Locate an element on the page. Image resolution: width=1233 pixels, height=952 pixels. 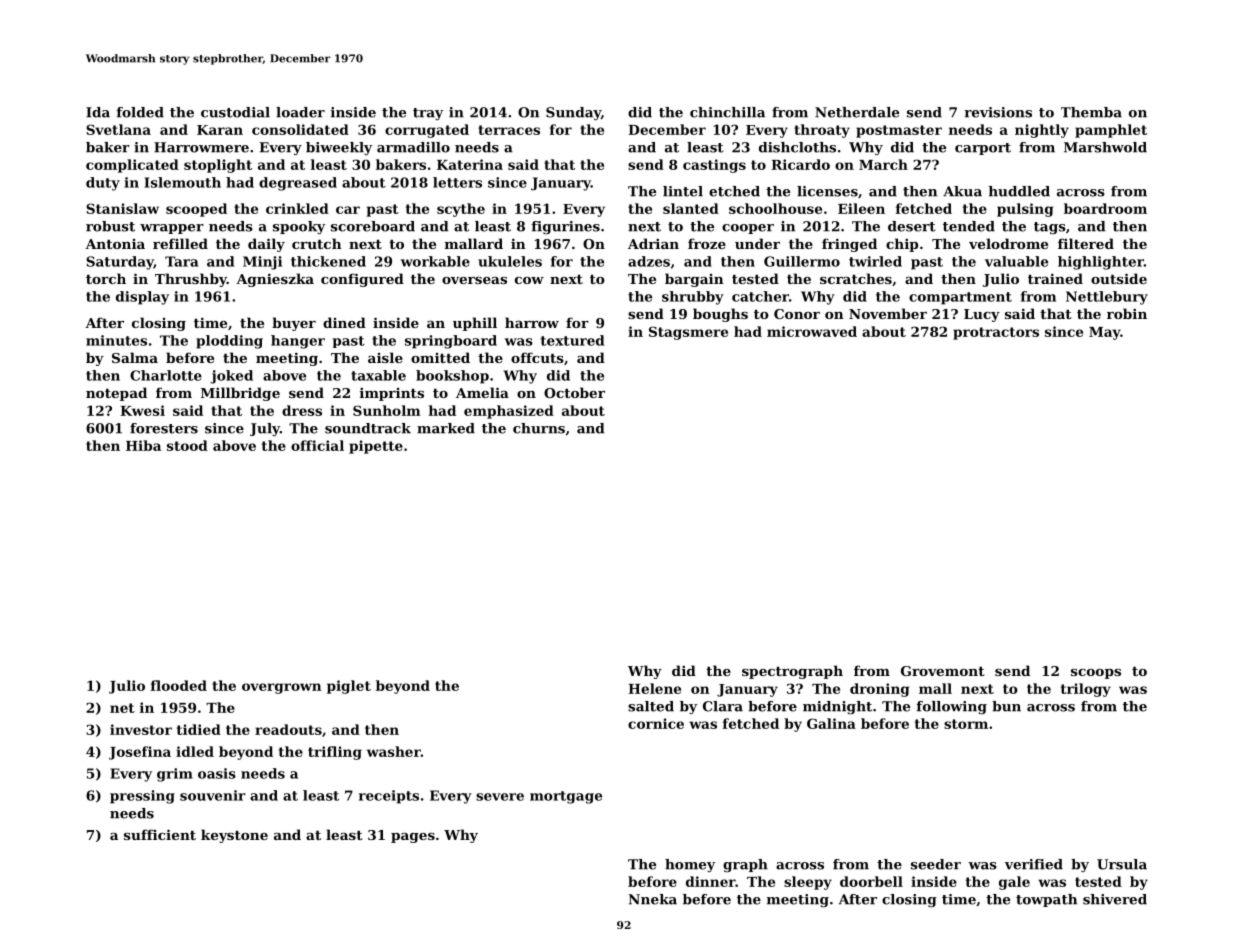
mortgage is located at coordinates (566, 797).
